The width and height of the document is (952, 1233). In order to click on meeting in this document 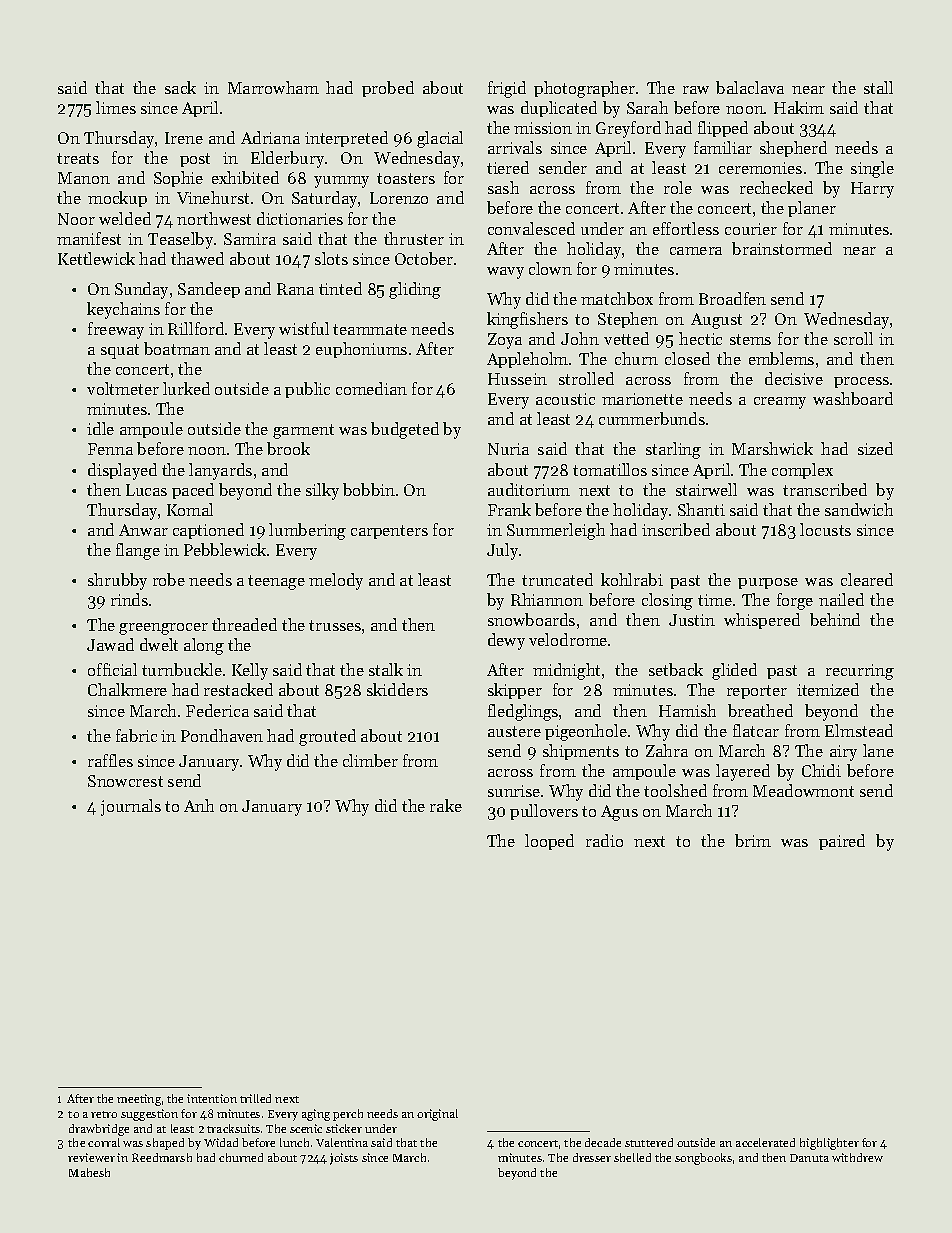, I will do `click(139, 1100)`.
